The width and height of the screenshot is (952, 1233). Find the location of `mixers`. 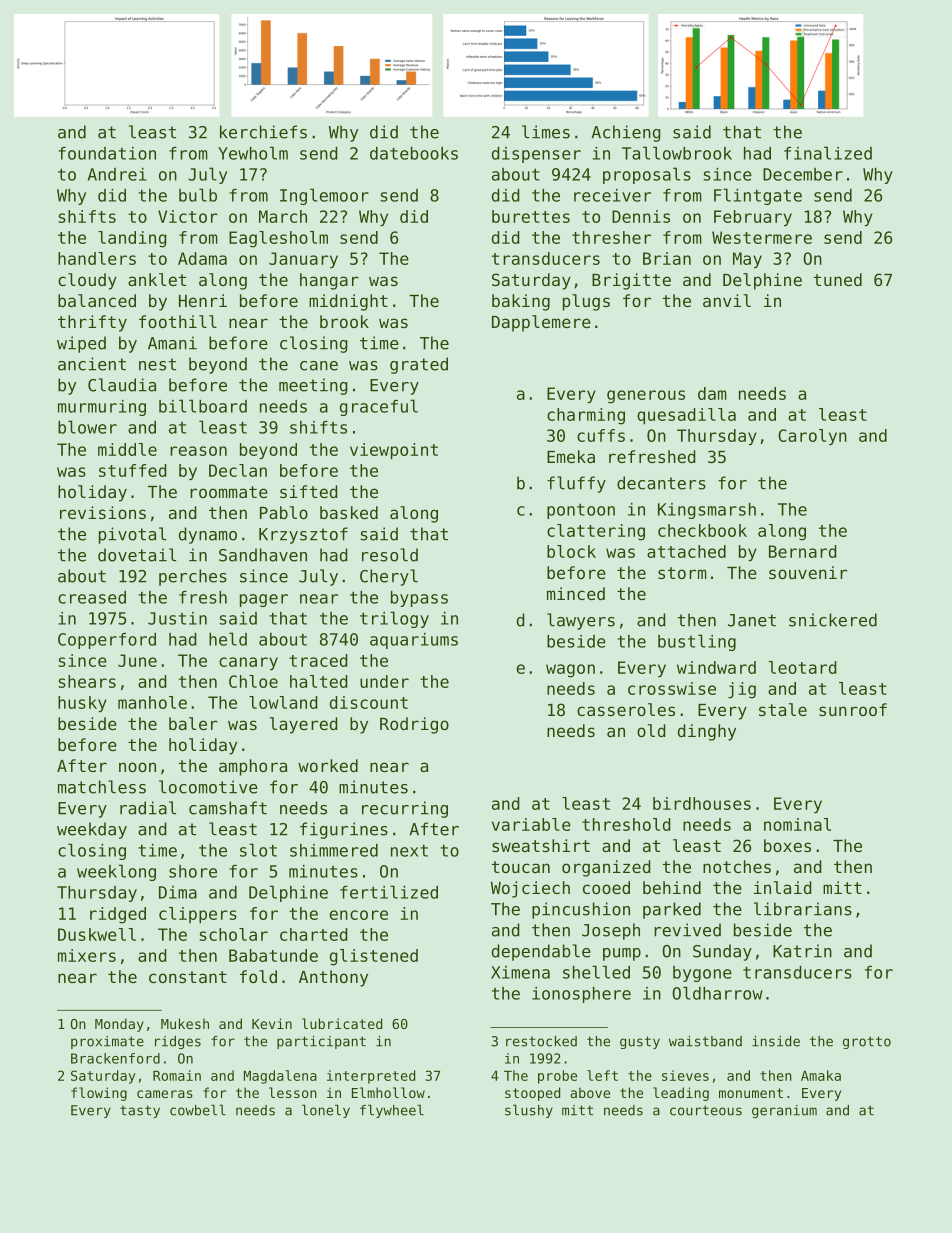

mixers is located at coordinates (87, 955).
